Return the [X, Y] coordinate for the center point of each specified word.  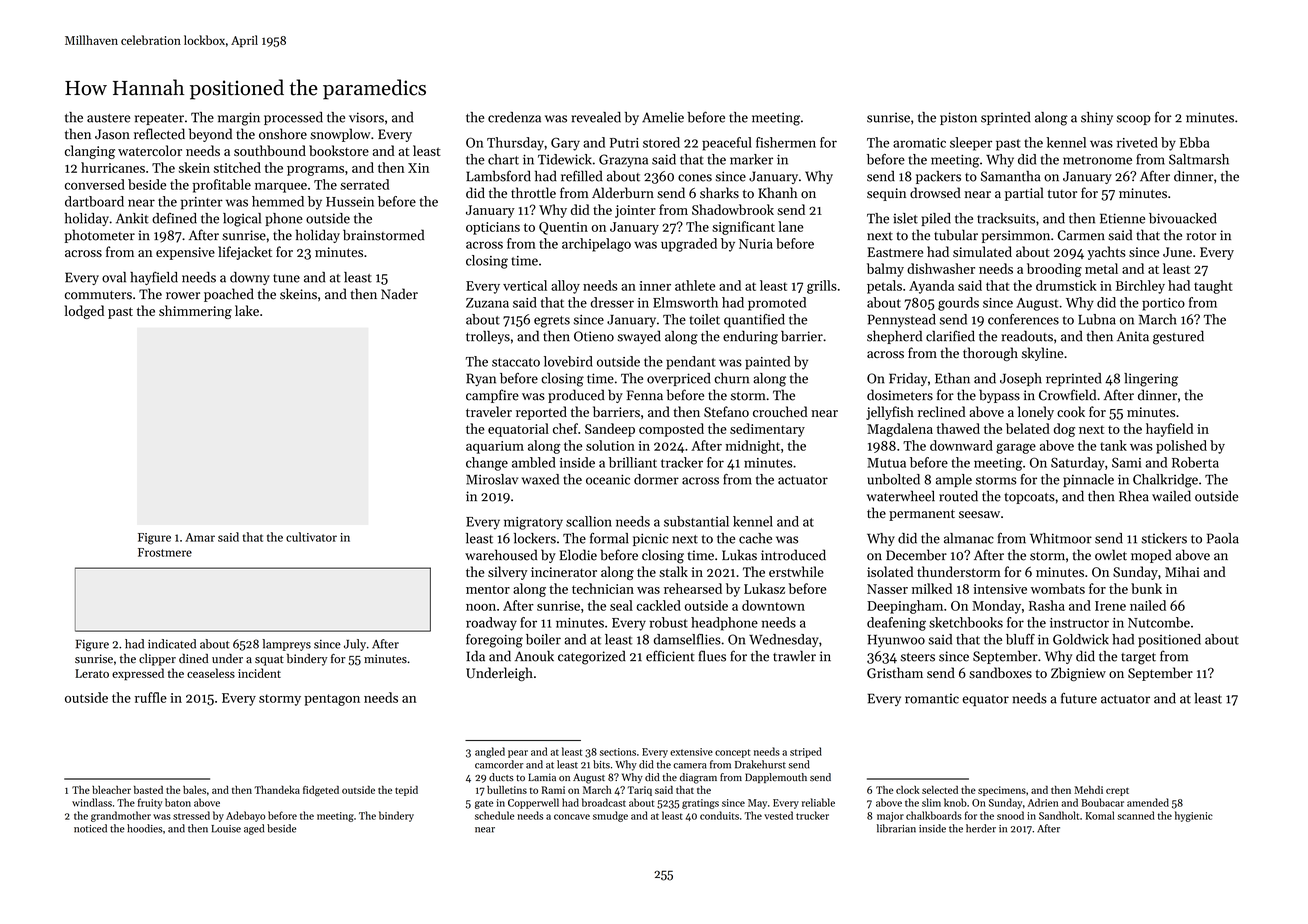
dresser [612, 302]
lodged [84, 312]
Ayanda [931, 287]
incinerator [564, 572]
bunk [1146, 588]
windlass [92, 802]
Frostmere [165, 552]
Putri [624, 143]
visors [366, 117]
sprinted [1006, 118]
